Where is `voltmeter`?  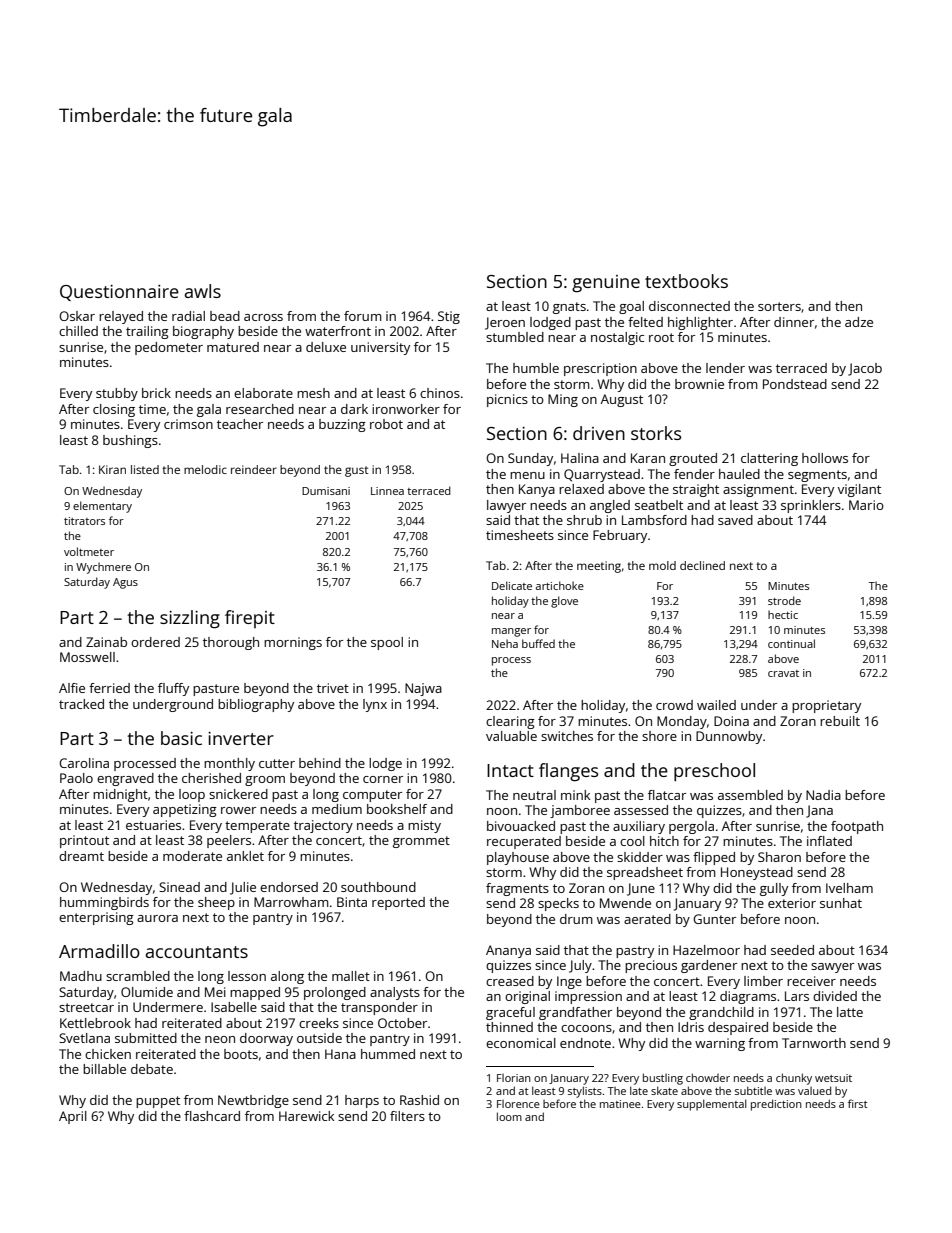 voltmeter is located at coordinates (89, 551).
